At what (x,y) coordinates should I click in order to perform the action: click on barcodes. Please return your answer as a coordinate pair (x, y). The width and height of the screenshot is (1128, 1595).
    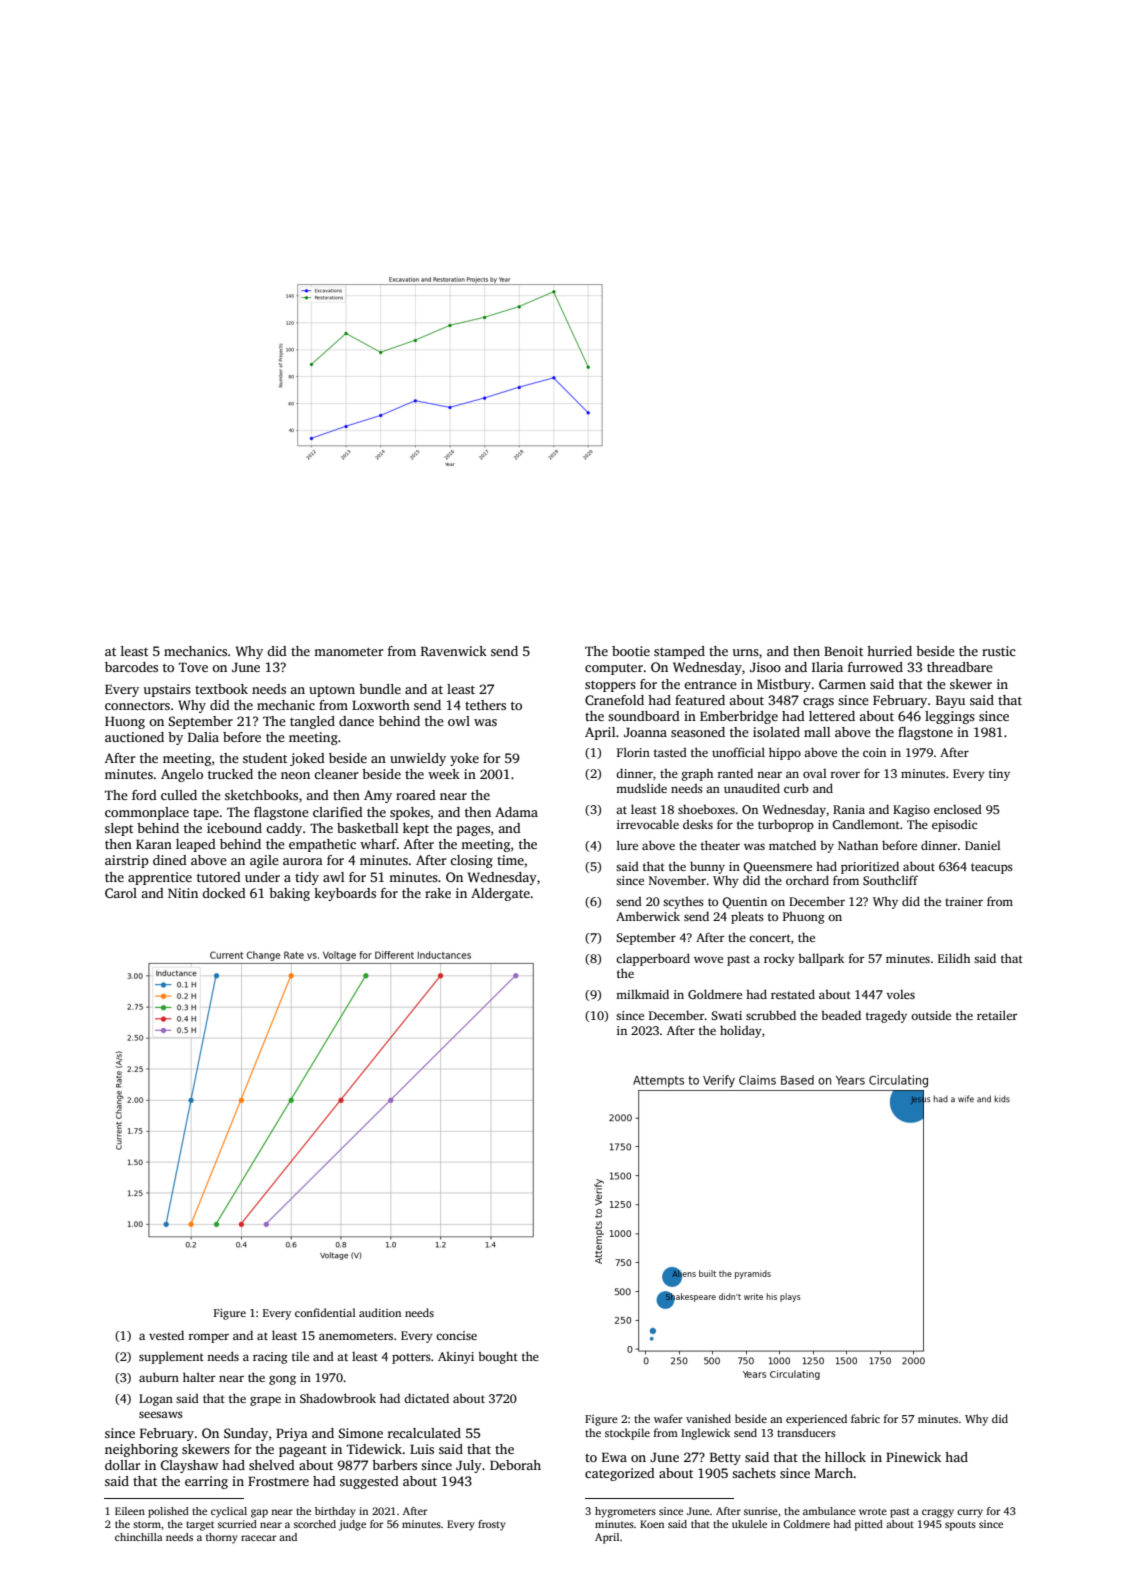
    Looking at the image, I should click on (131, 667).
